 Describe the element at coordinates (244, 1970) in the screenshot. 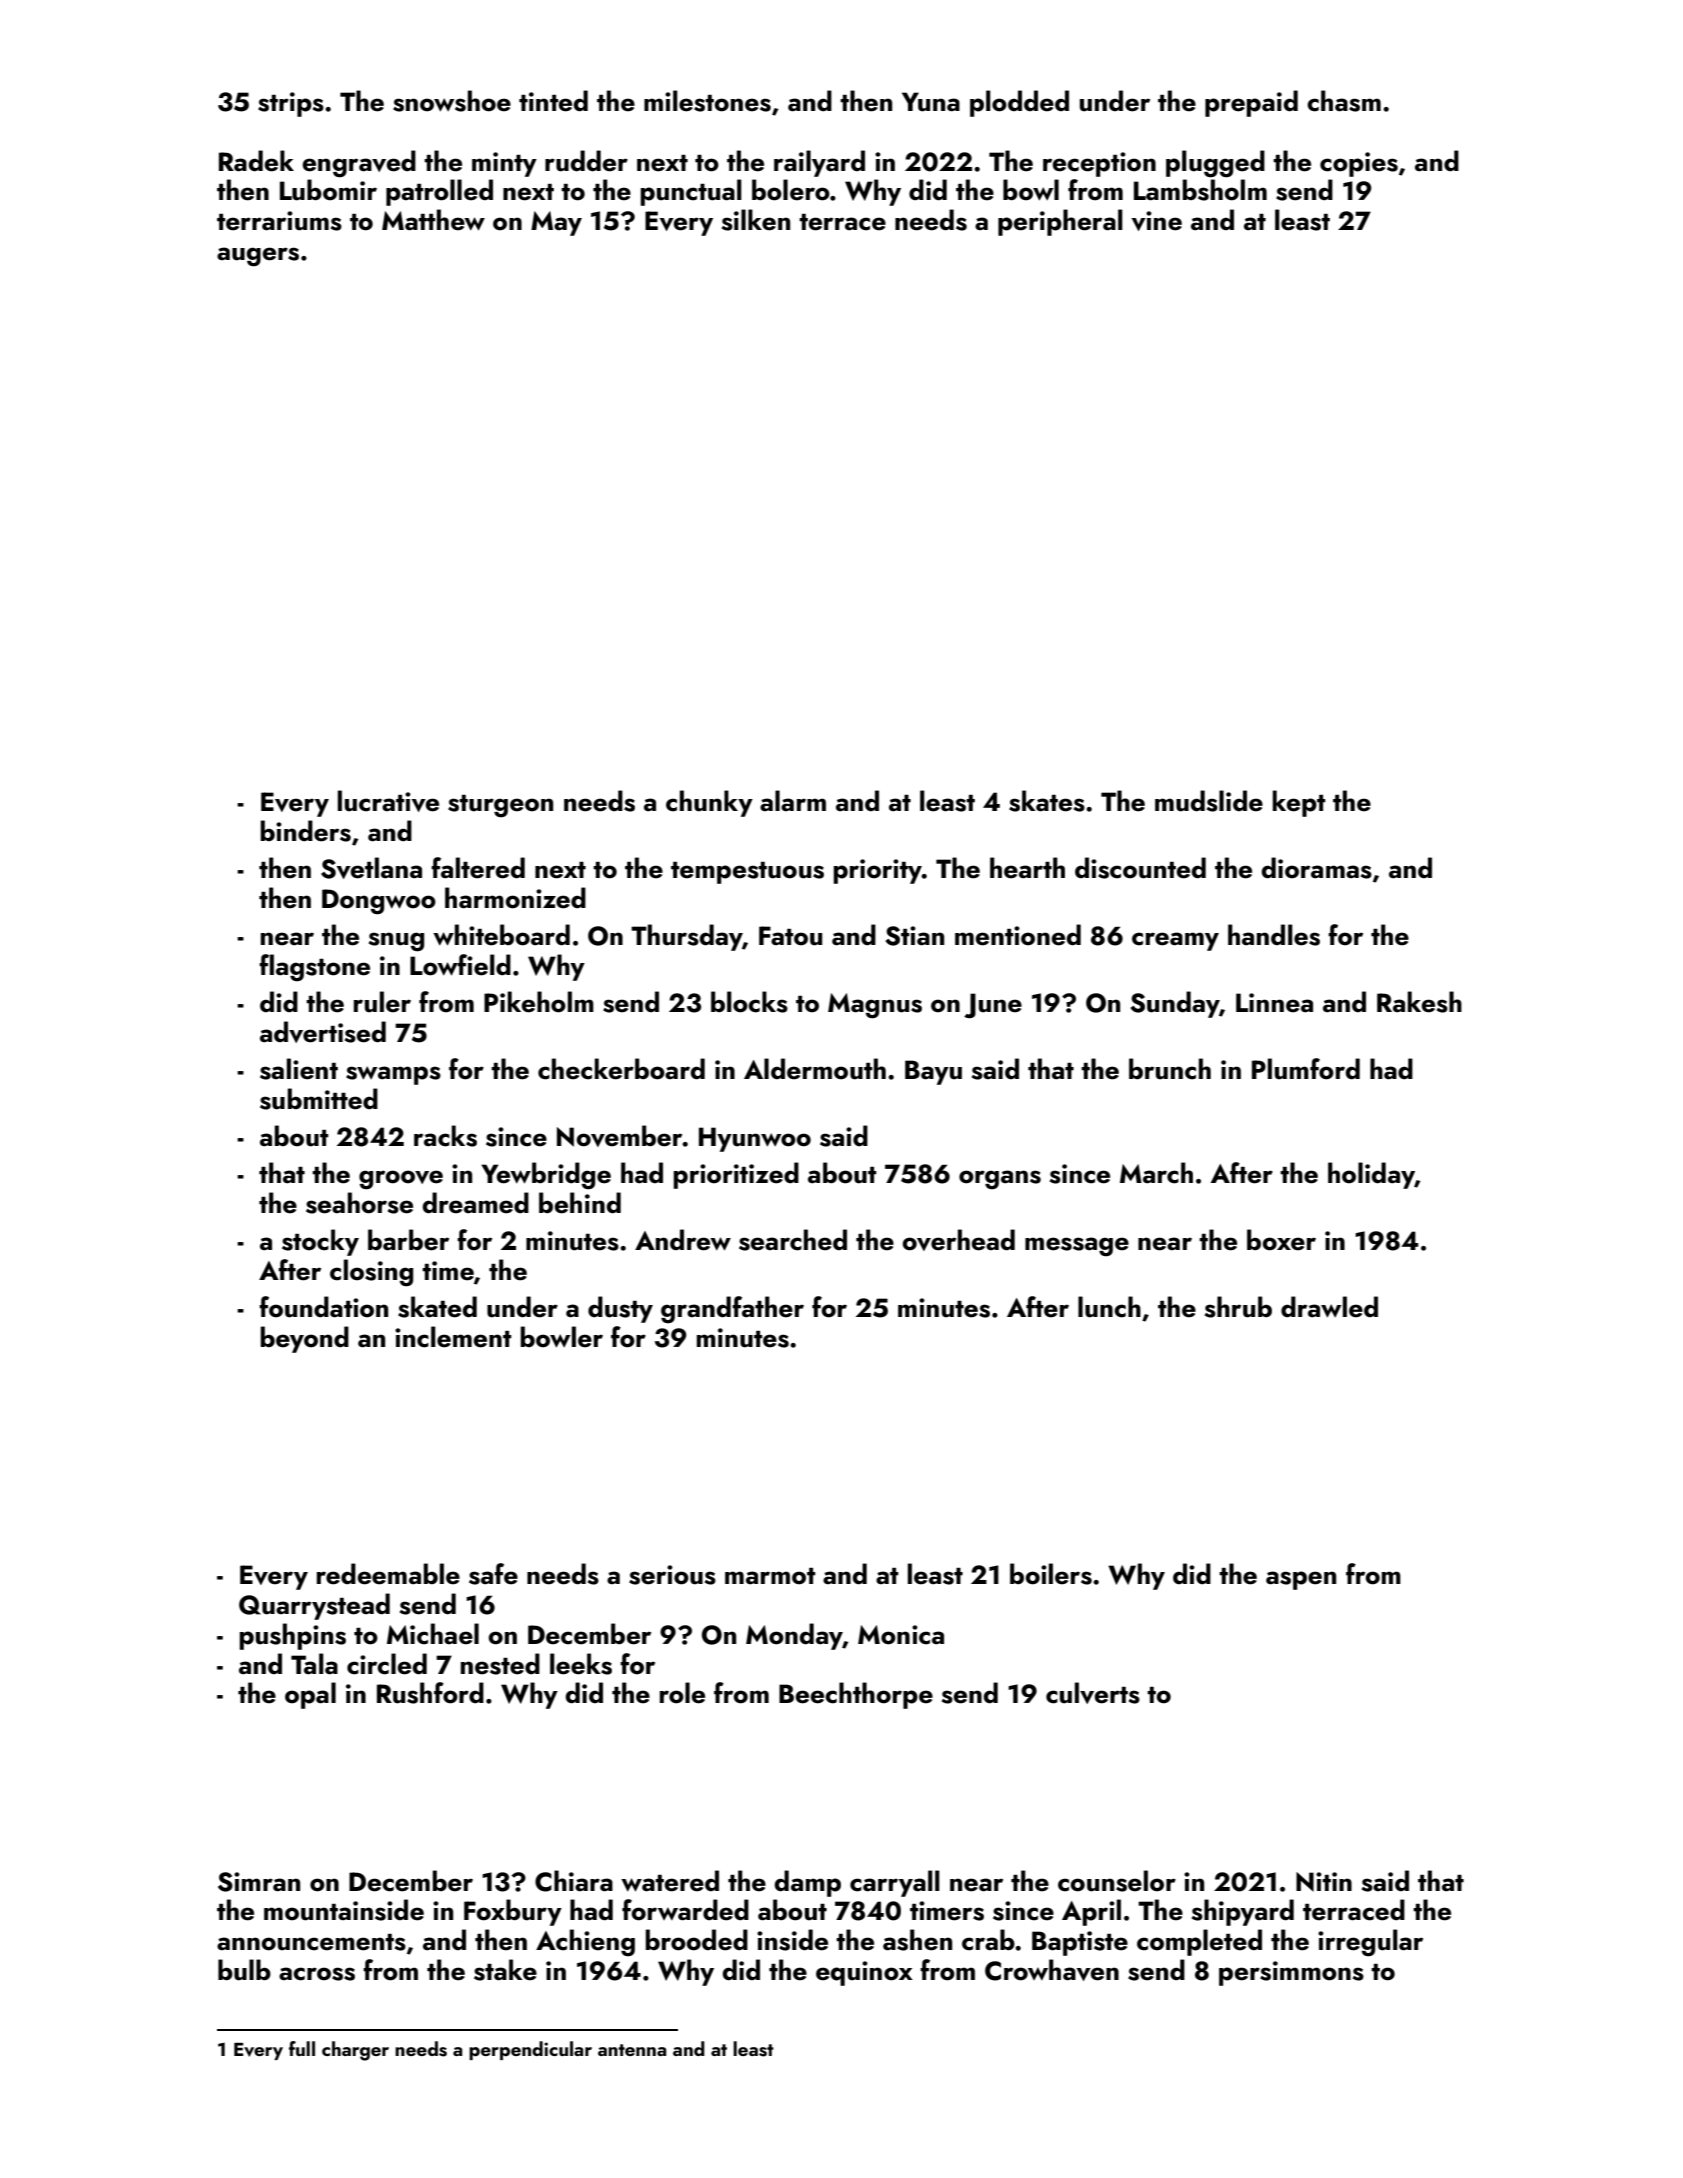

I see `bulb` at that location.
